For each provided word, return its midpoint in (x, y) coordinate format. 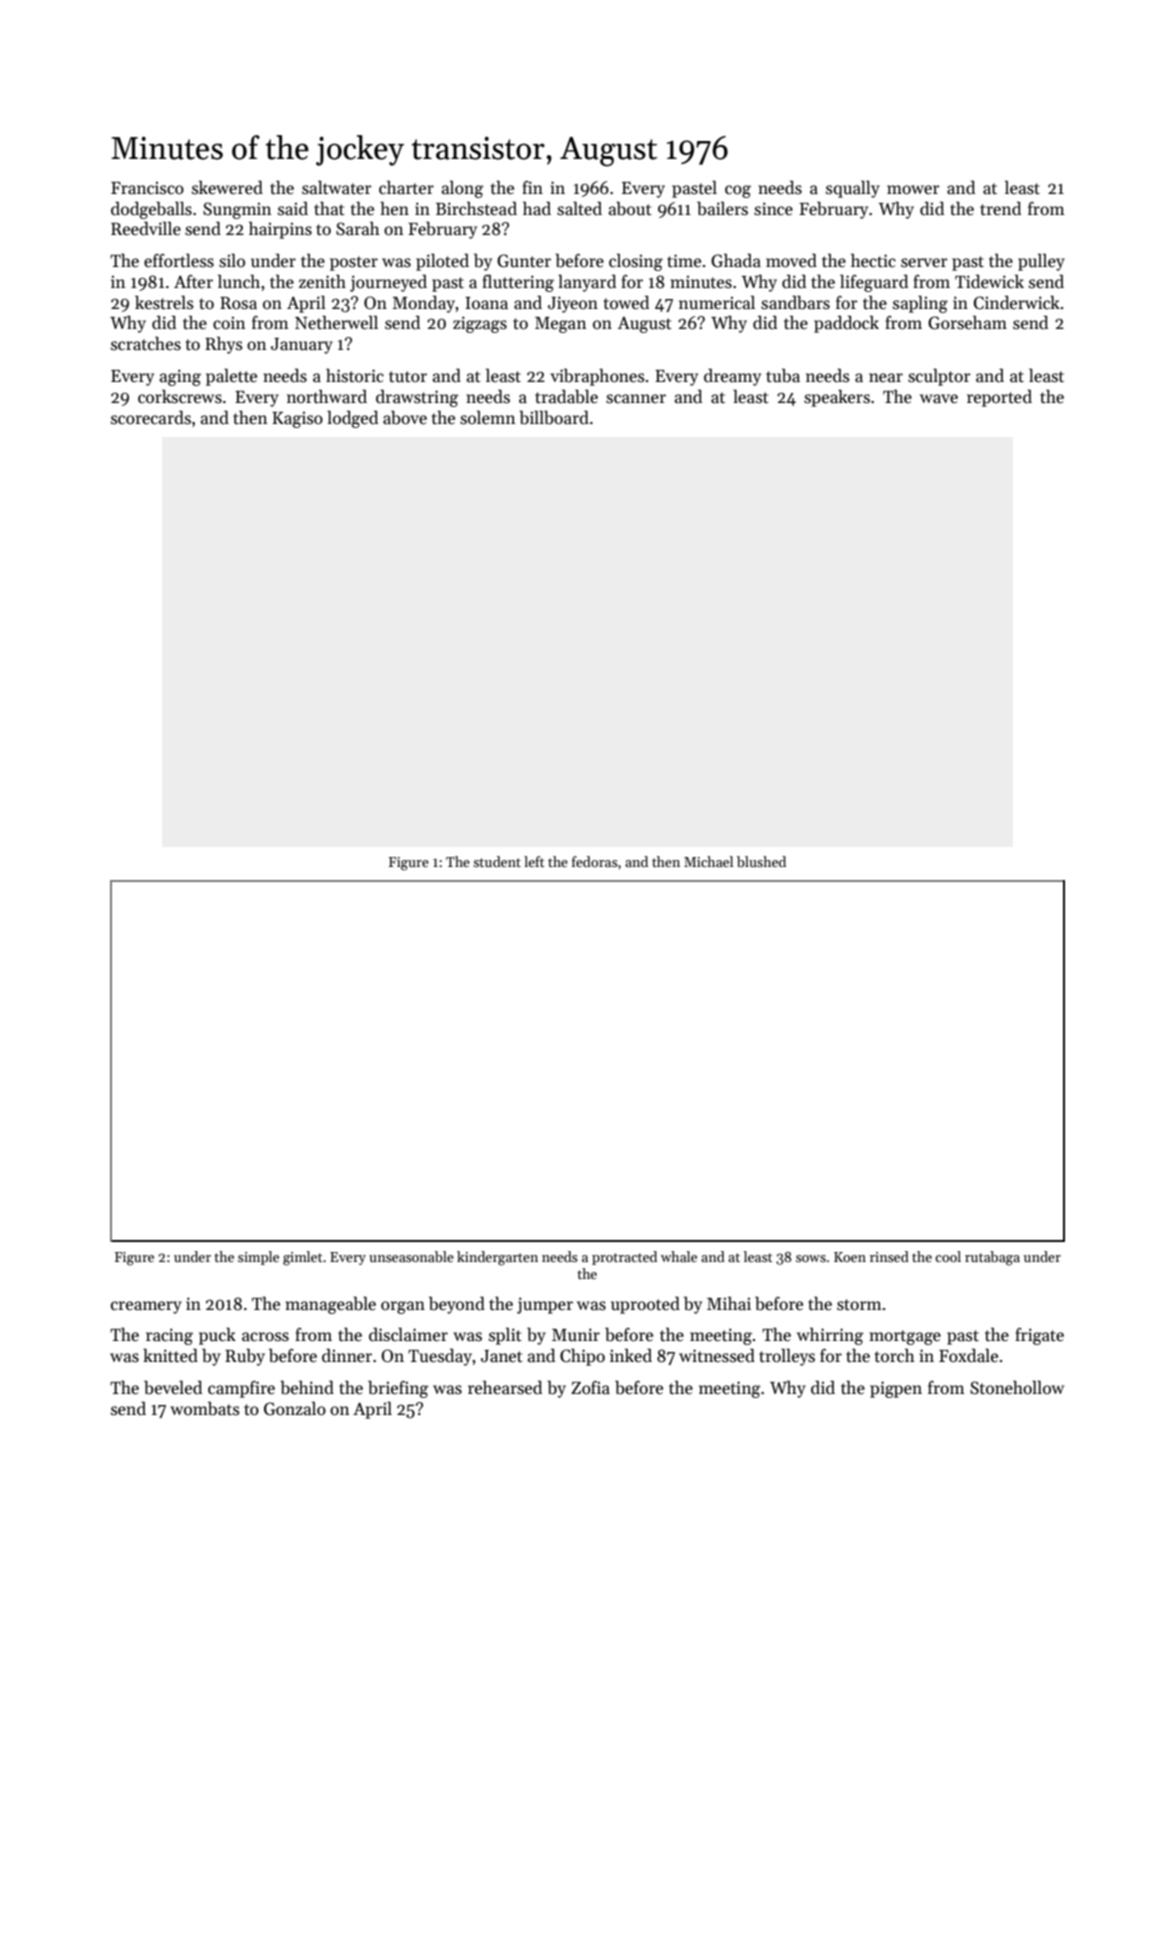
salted (579, 208)
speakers (837, 398)
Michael (708, 861)
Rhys (224, 345)
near (886, 378)
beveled (173, 1387)
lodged (352, 419)
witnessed (717, 1355)
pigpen (896, 1389)
